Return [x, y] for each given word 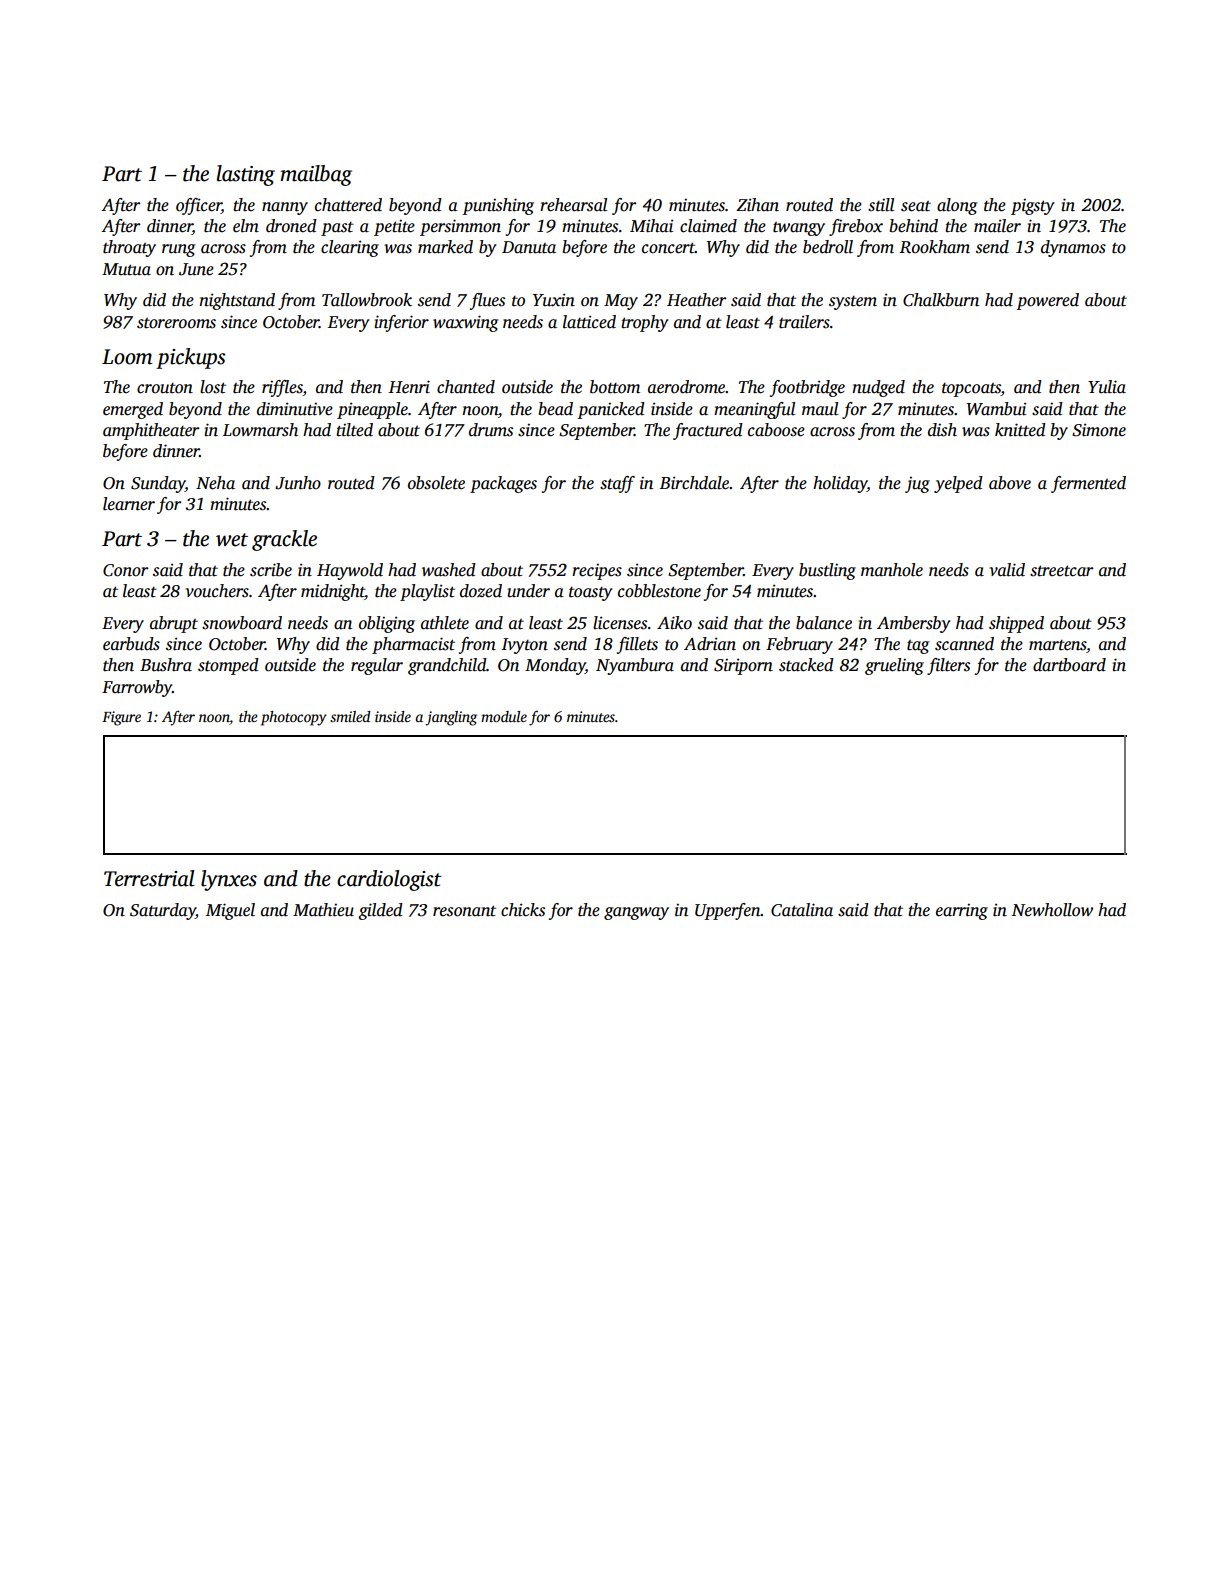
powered [1047, 301]
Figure [121, 718]
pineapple [372, 410]
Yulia [1107, 387]
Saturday [163, 911]
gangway [636, 913]
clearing [350, 248]
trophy [644, 323]
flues [487, 301]
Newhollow [1052, 910]
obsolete [436, 483]
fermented [1088, 484]
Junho [298, 483]
